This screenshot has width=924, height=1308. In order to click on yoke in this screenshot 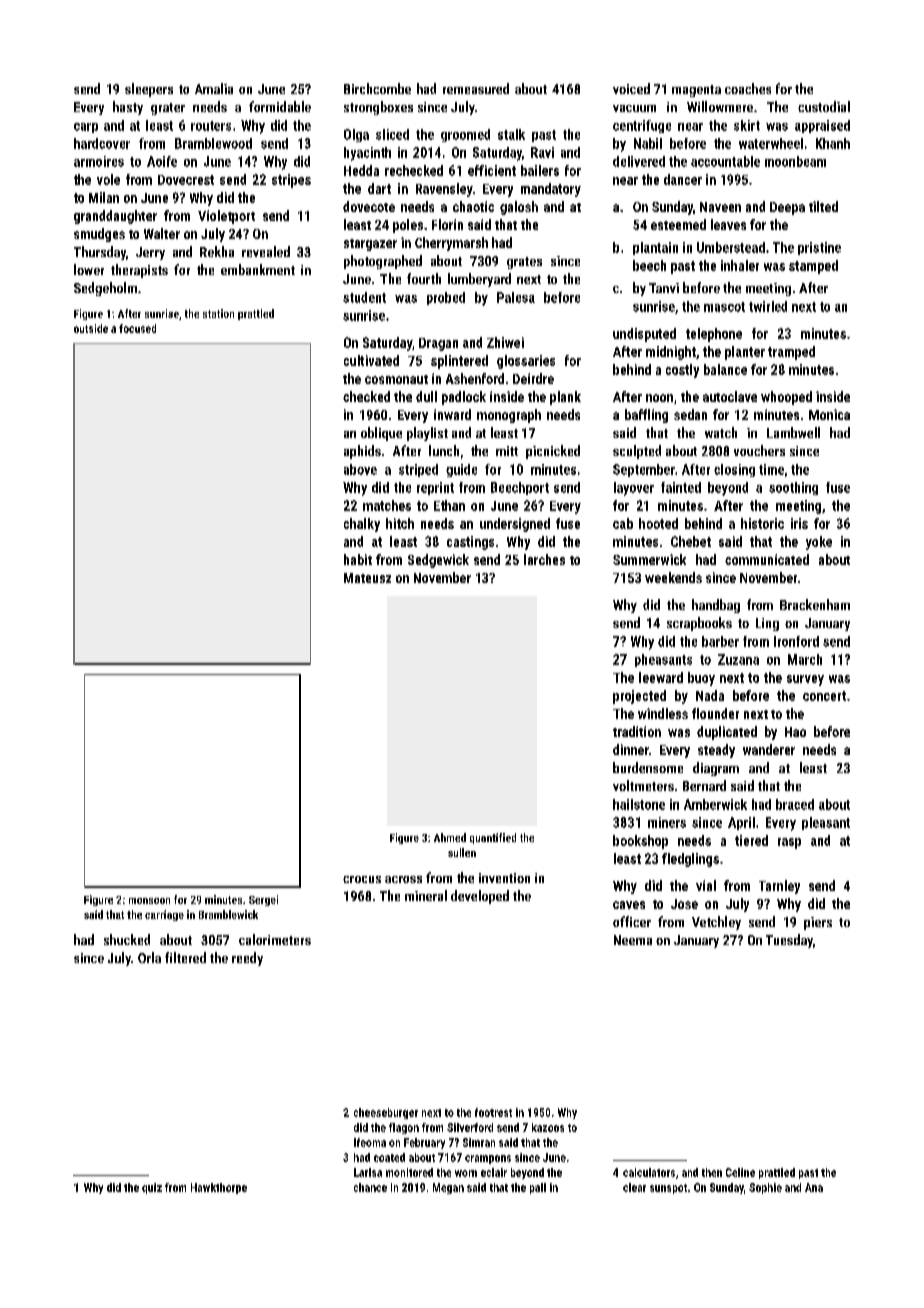, I will do `click(819, 543)`.
